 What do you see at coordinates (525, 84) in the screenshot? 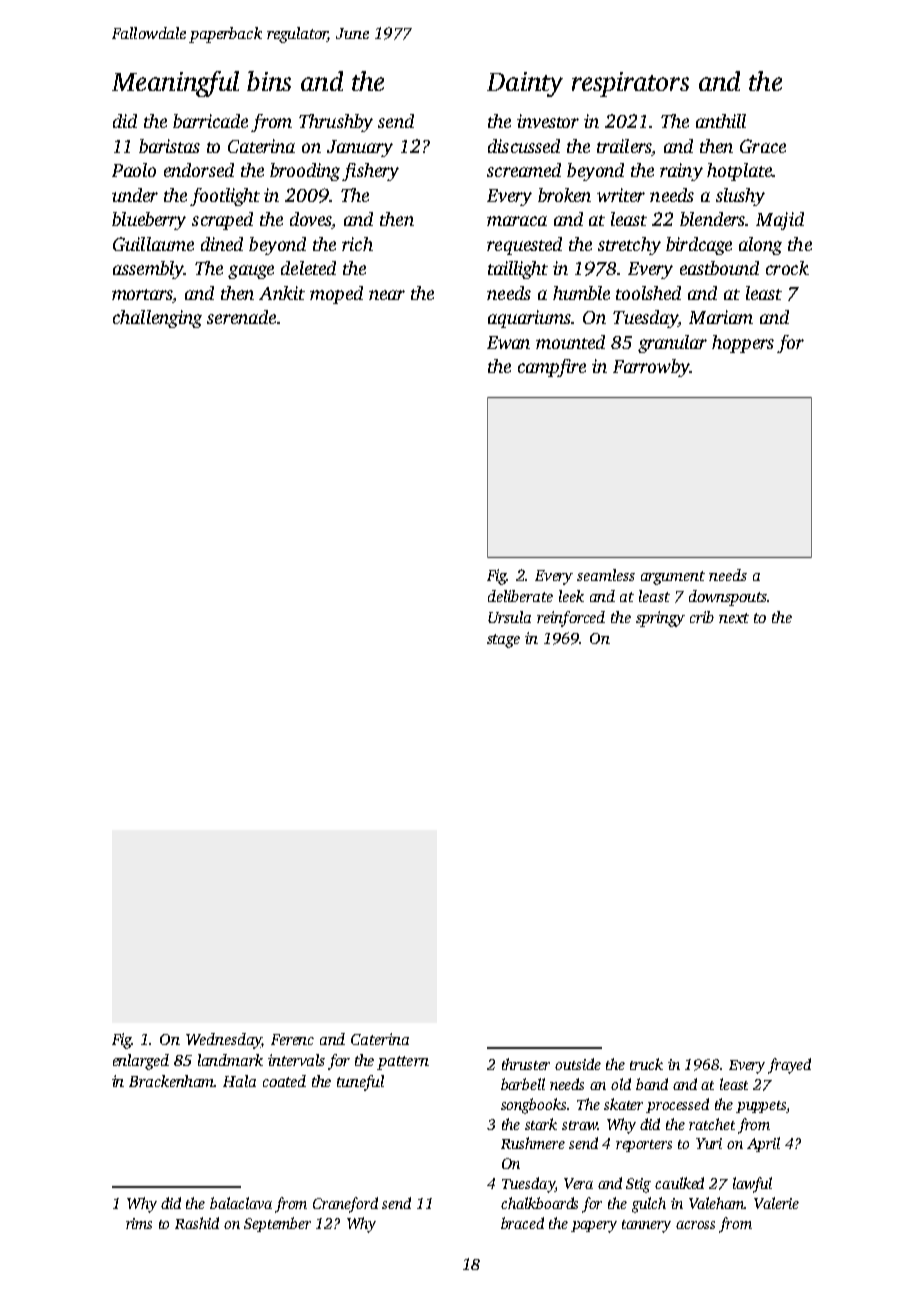
I see `Dainty` at bounding box center [525, 84].
